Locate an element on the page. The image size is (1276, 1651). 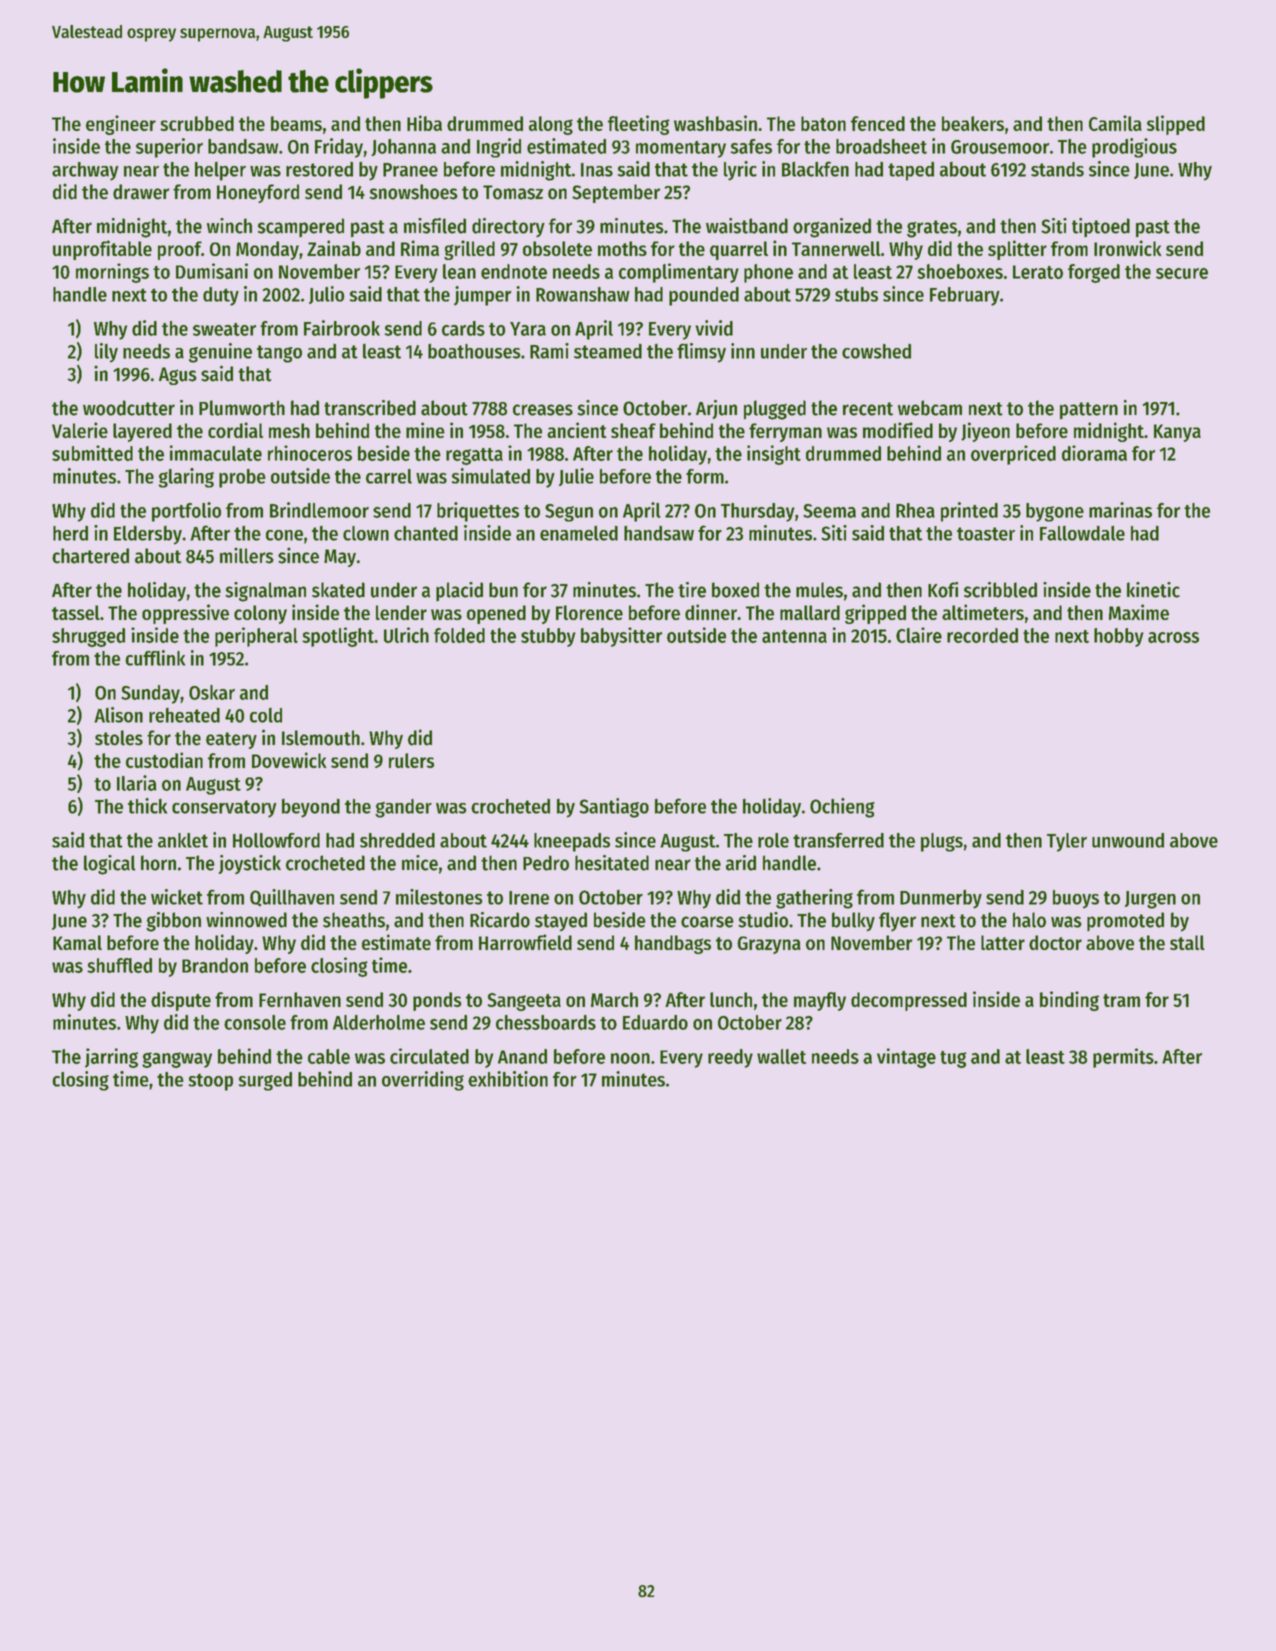
exhibition is located at coordinates (508, 1079).
